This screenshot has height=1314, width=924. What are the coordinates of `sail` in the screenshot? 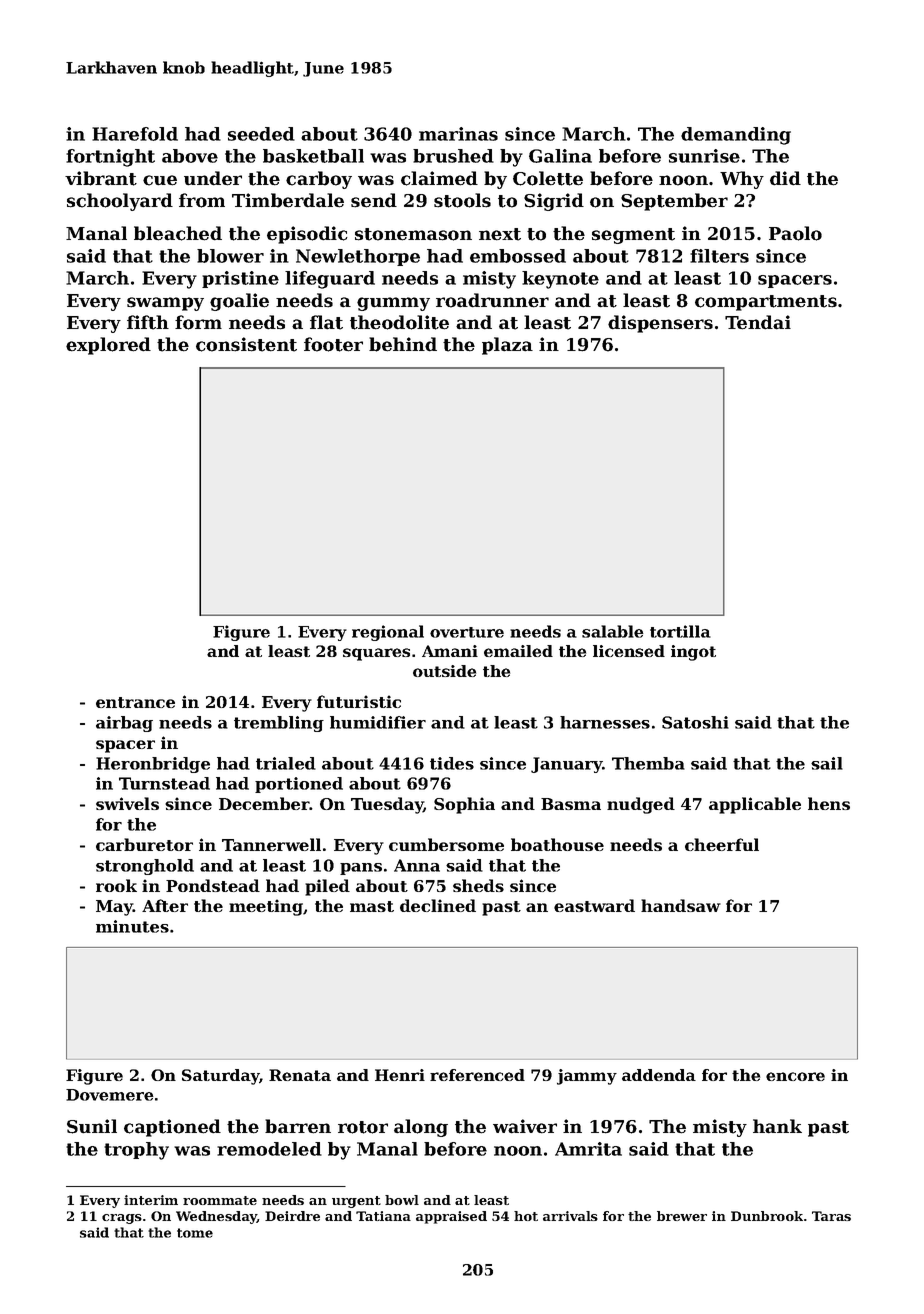 It's located at (827, 763).
